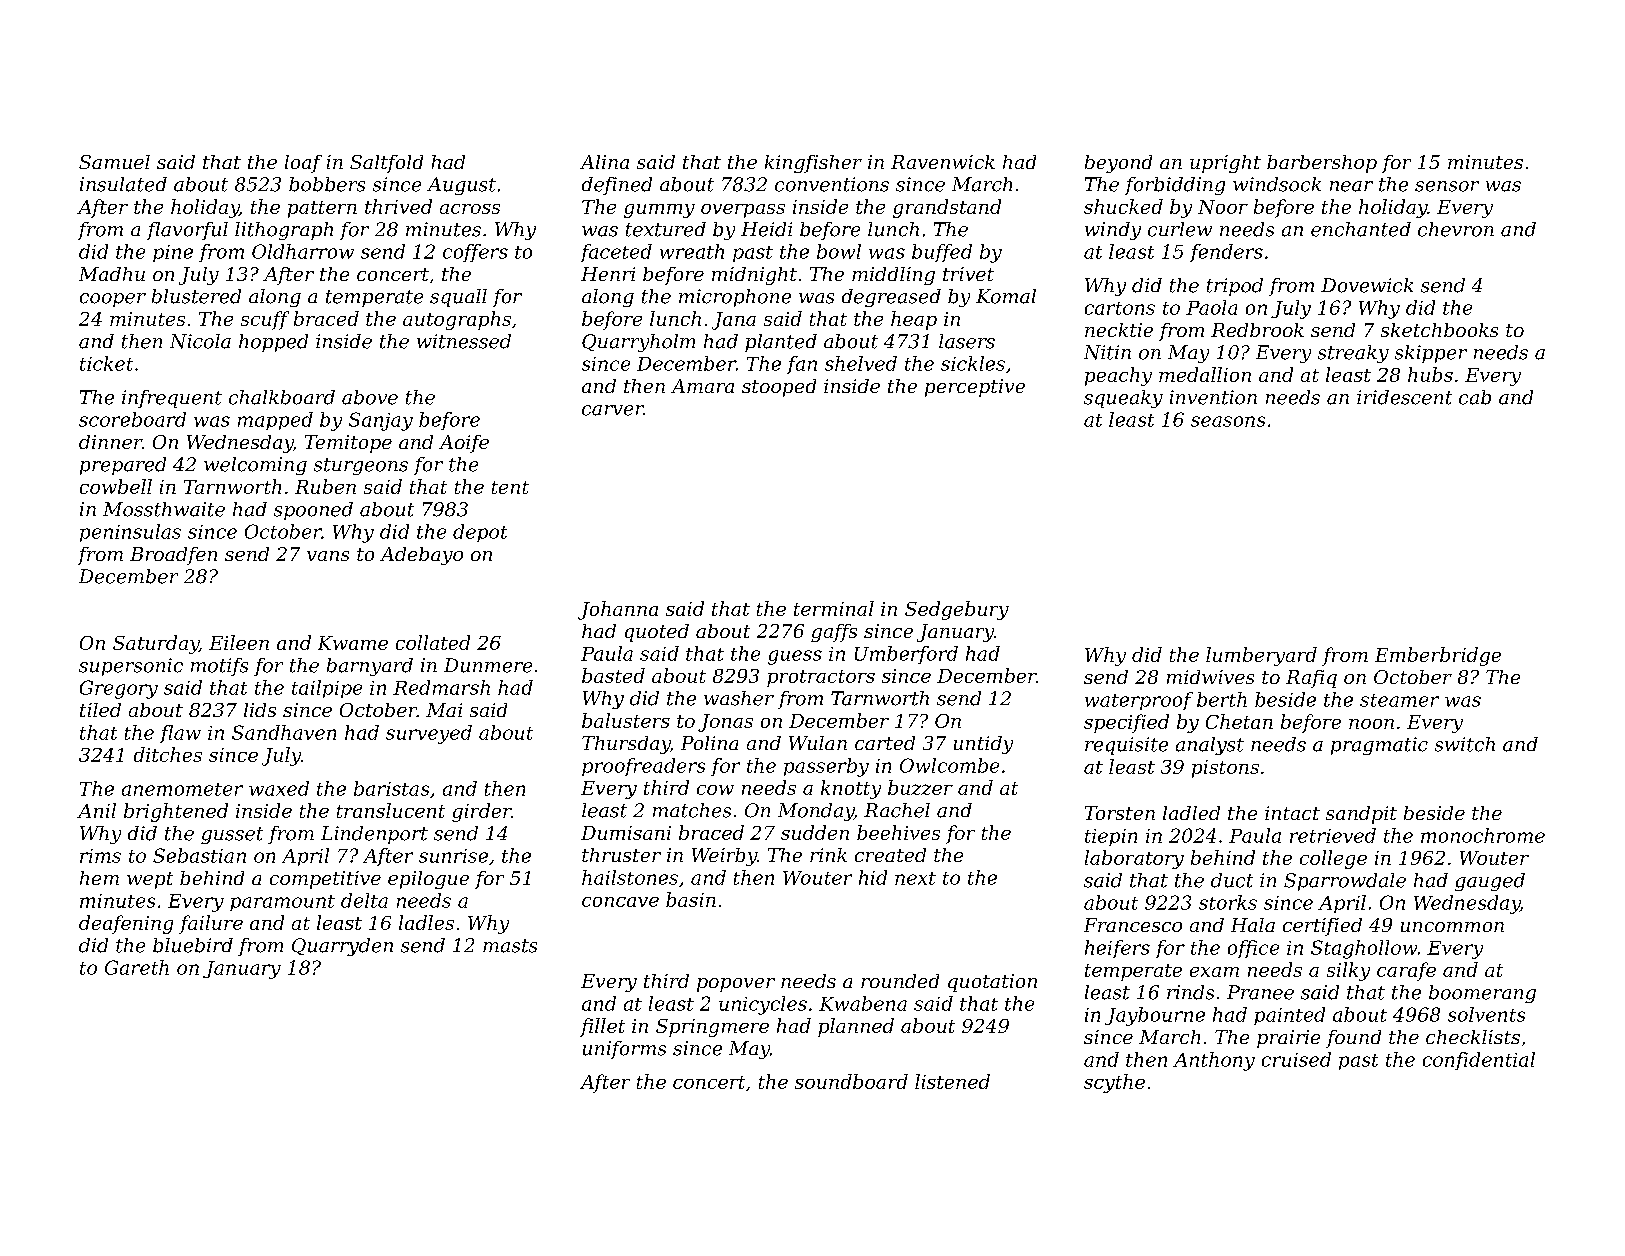  I want to click on failure, so click(211, 924).
